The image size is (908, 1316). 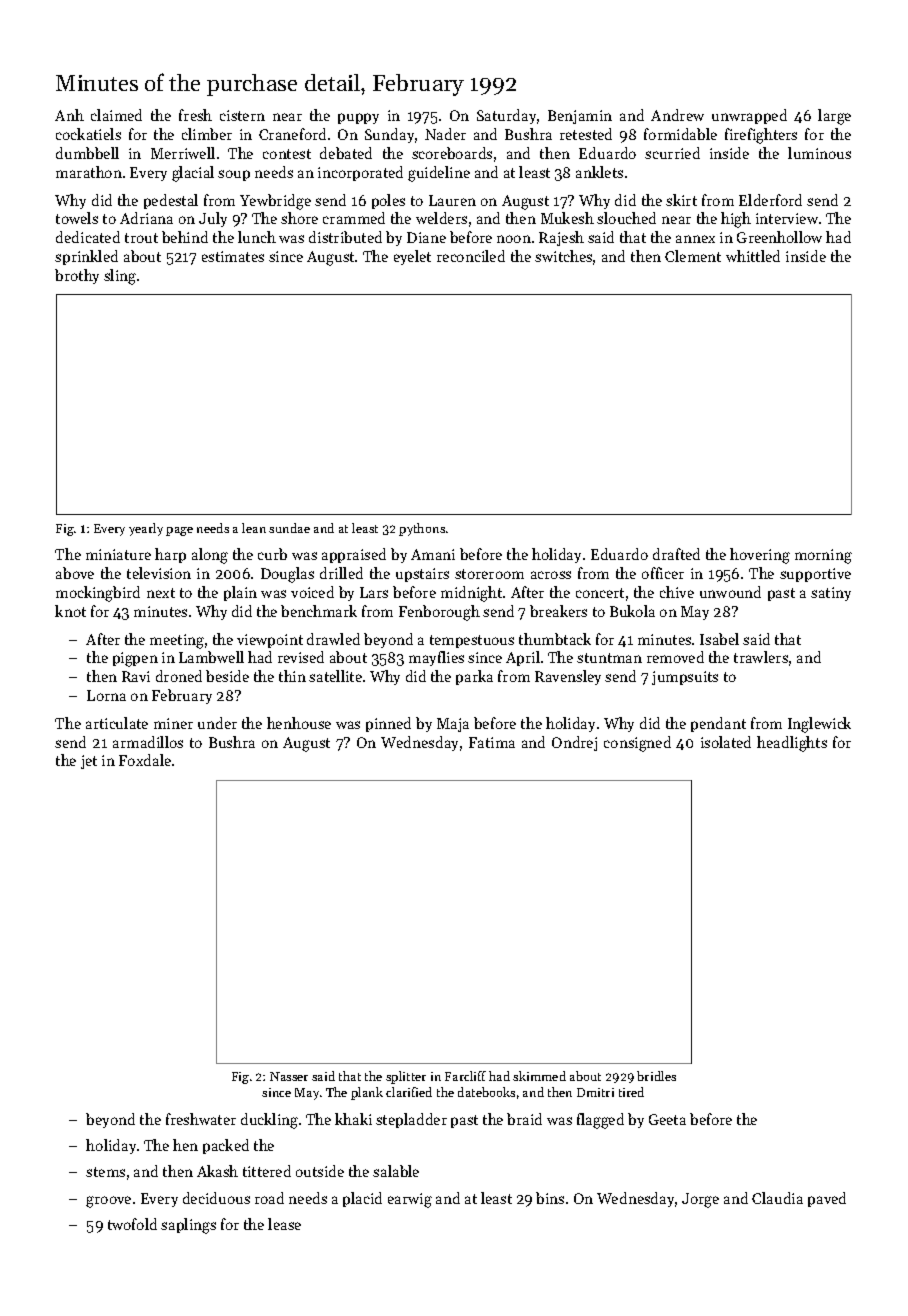 I want to click on Ondrej, so click(x=574, y=743).
